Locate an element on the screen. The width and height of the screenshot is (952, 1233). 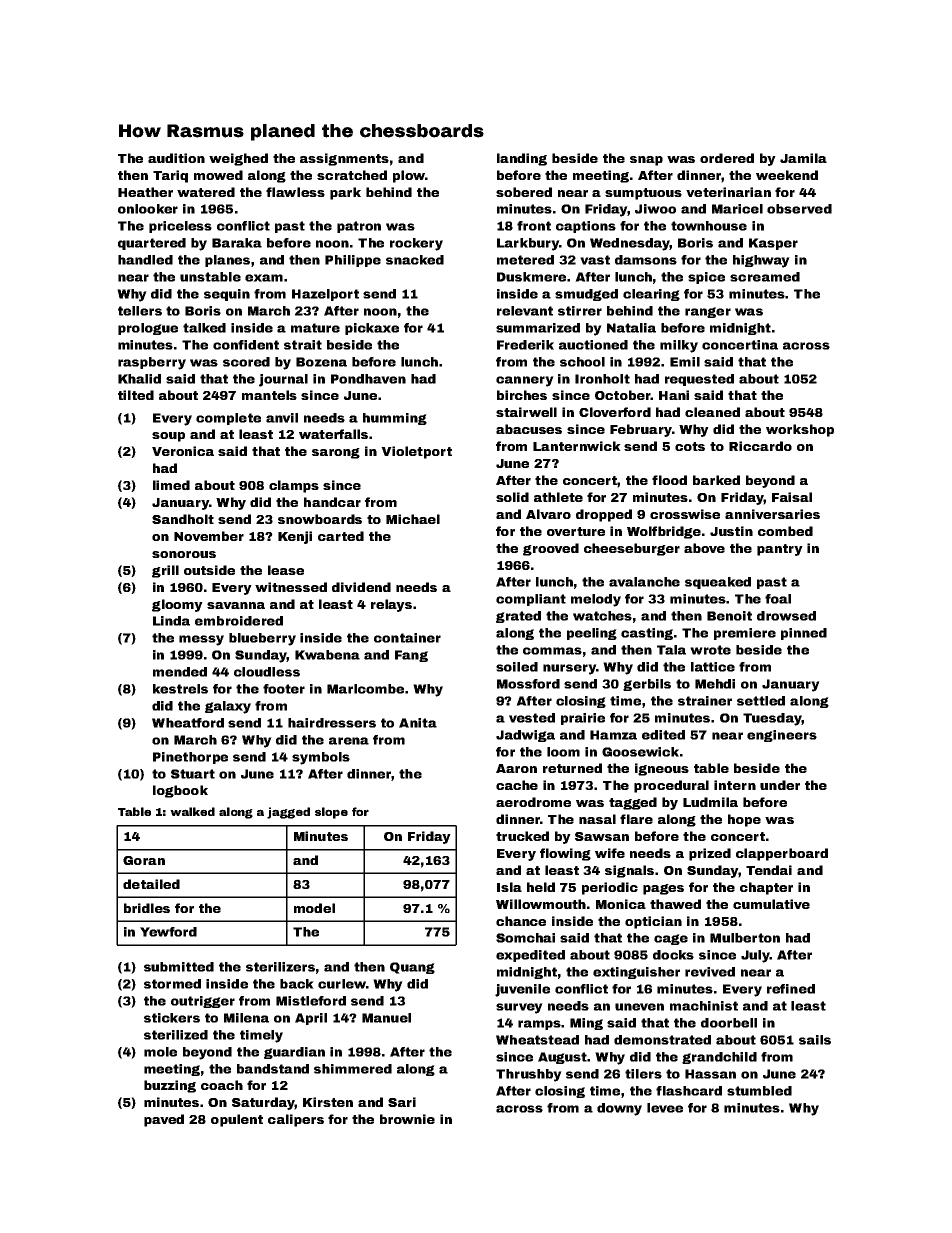
Isla is located at coordinates (509, 887).
